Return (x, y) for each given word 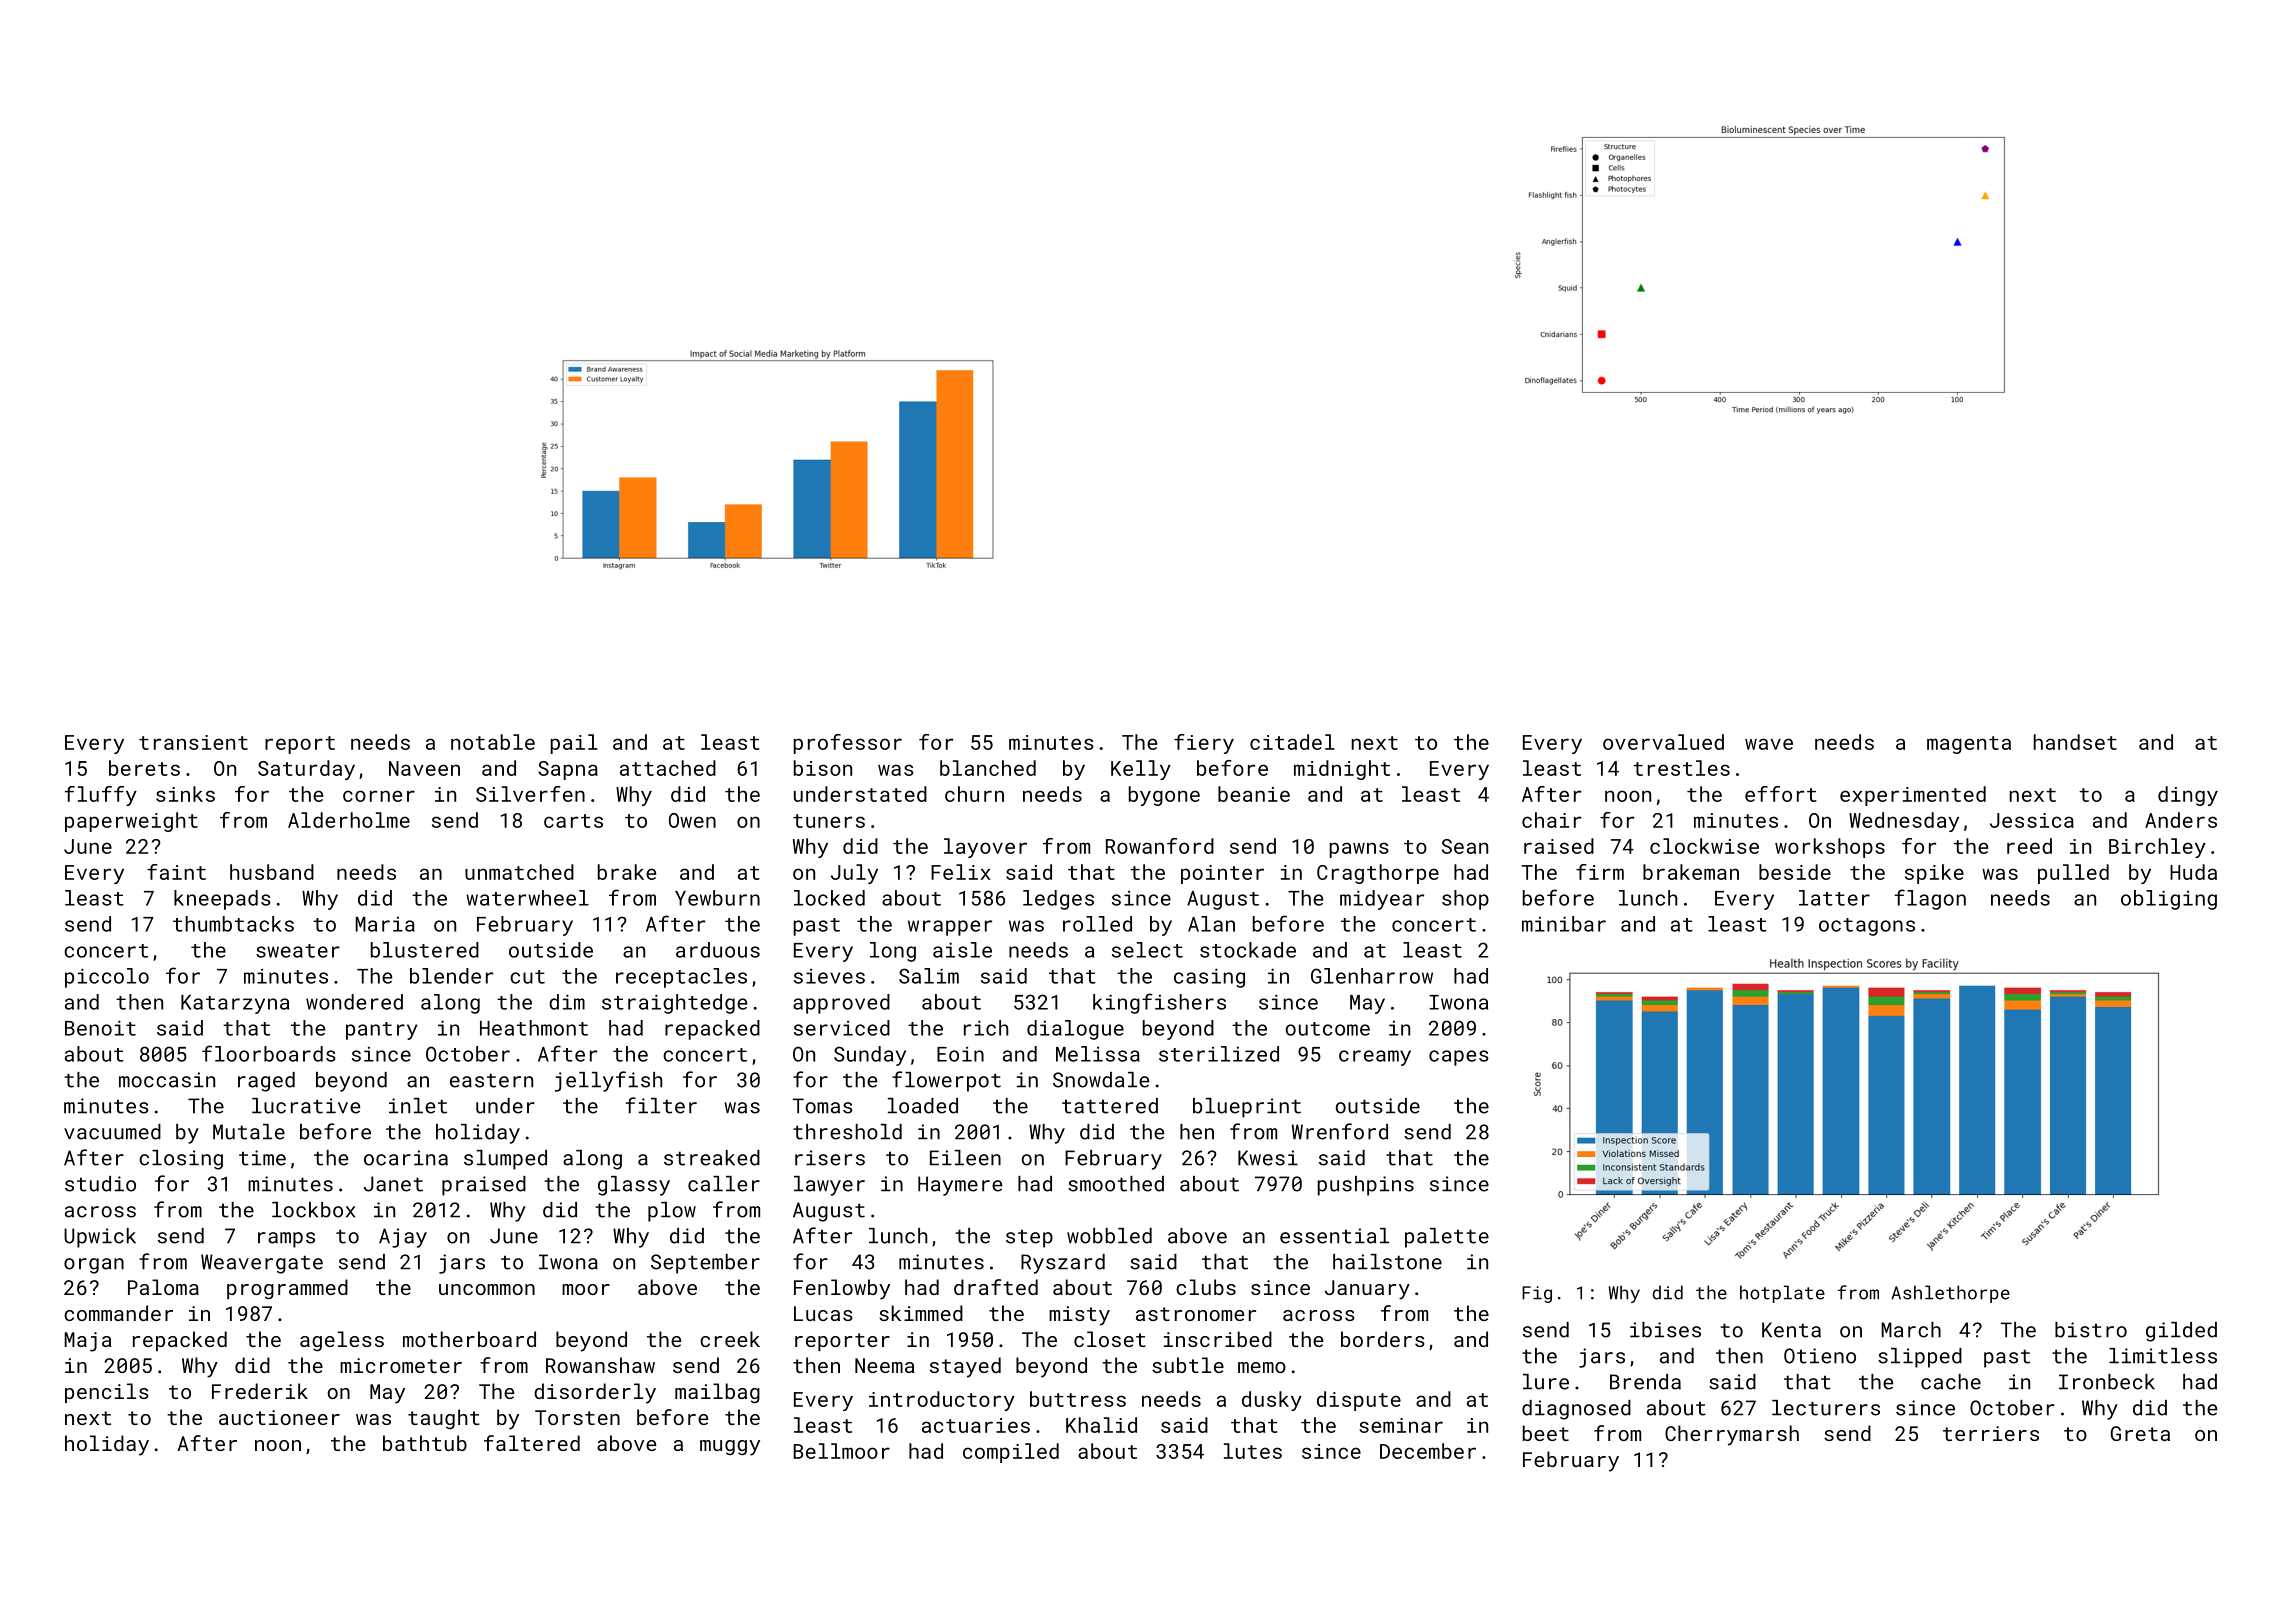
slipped (1920, 1358)
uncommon (487, 1289)
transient (193, 742)
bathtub (425, 1443)
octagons (1867, 927)
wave (1769, 744)
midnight (1342, 770)
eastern (491, 1080)
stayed (965, 1367)
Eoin (960, 1054)
